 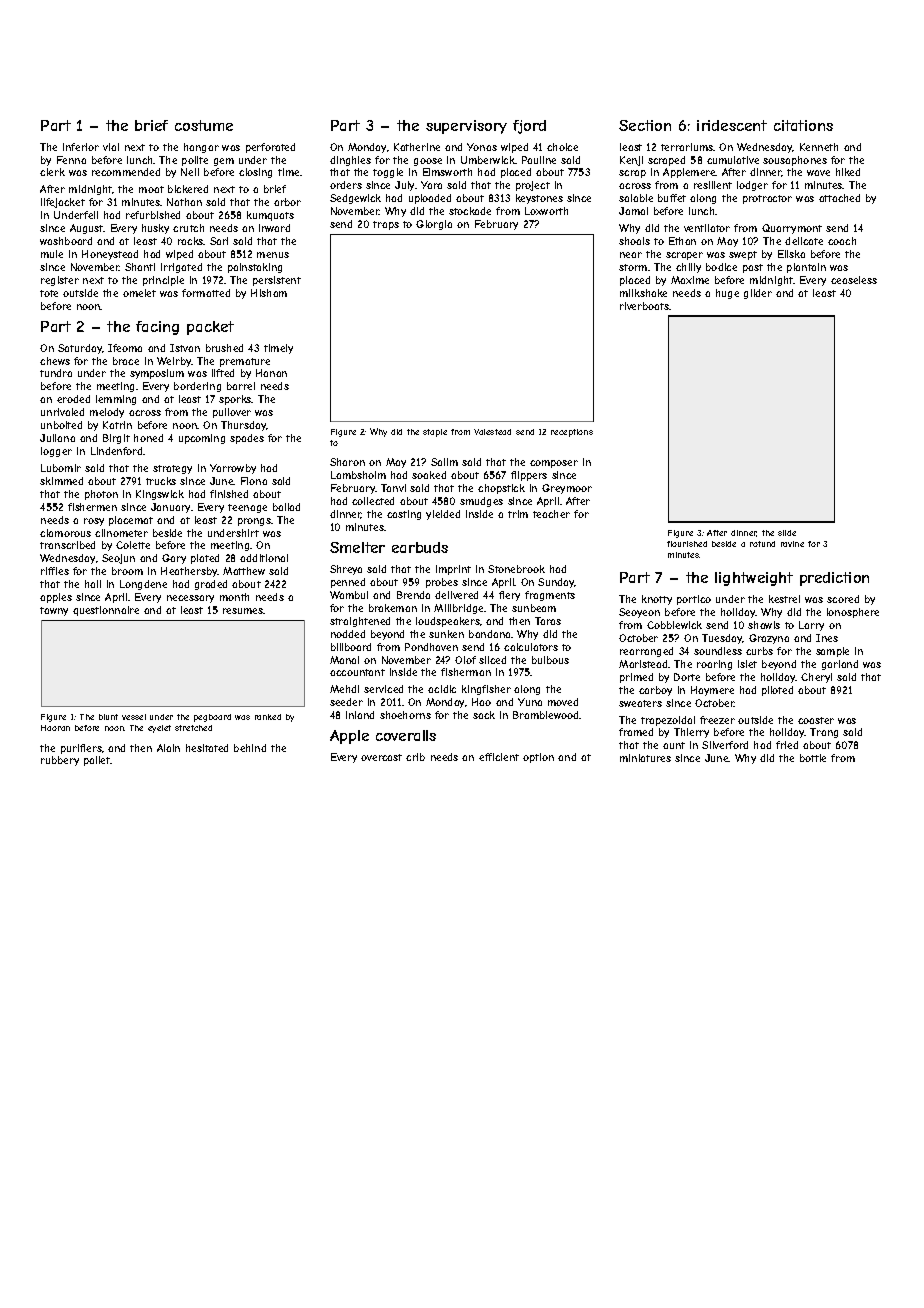 I want to click on Elmsworth, so click(x=447, y=172).
